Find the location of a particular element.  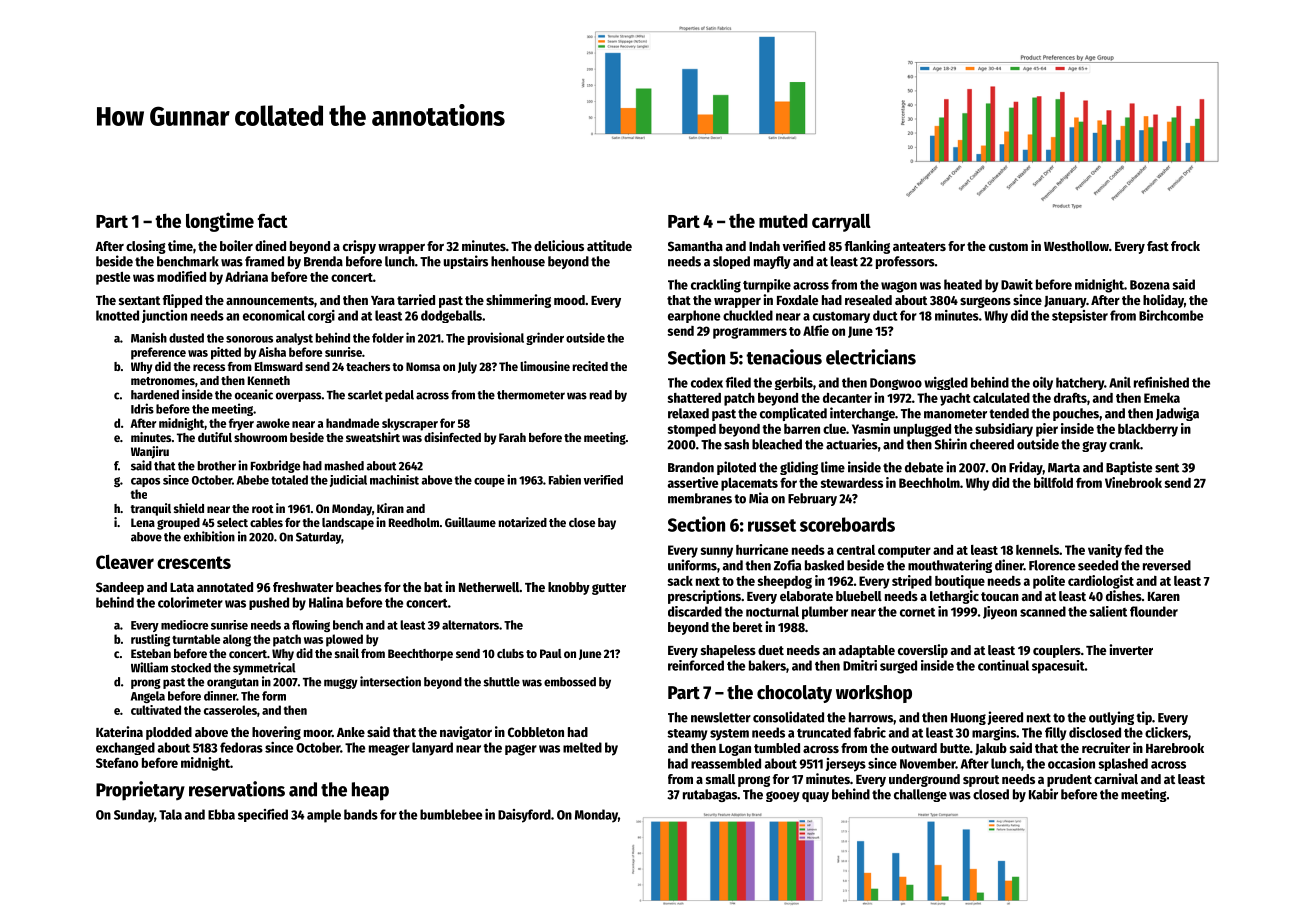

Kabir is located at coordinates (1043, 794).
